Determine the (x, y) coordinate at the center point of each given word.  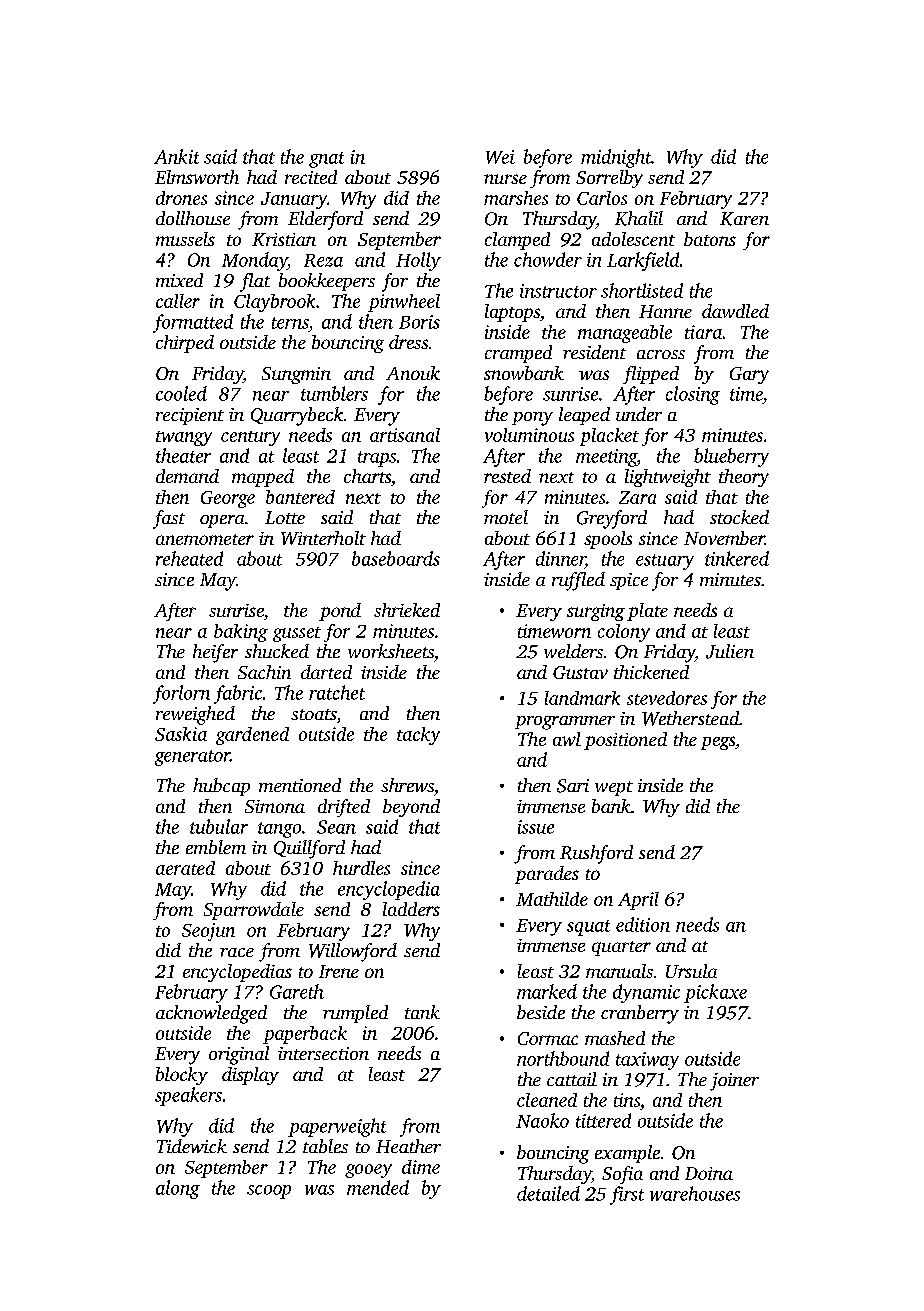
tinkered (737, 558)
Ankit (176, 156)
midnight (616, 158)
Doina (709, 1173)
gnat (326, 160)
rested (507, 476)
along (178, 1189)
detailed (548, 1193)
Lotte (285, 517)
